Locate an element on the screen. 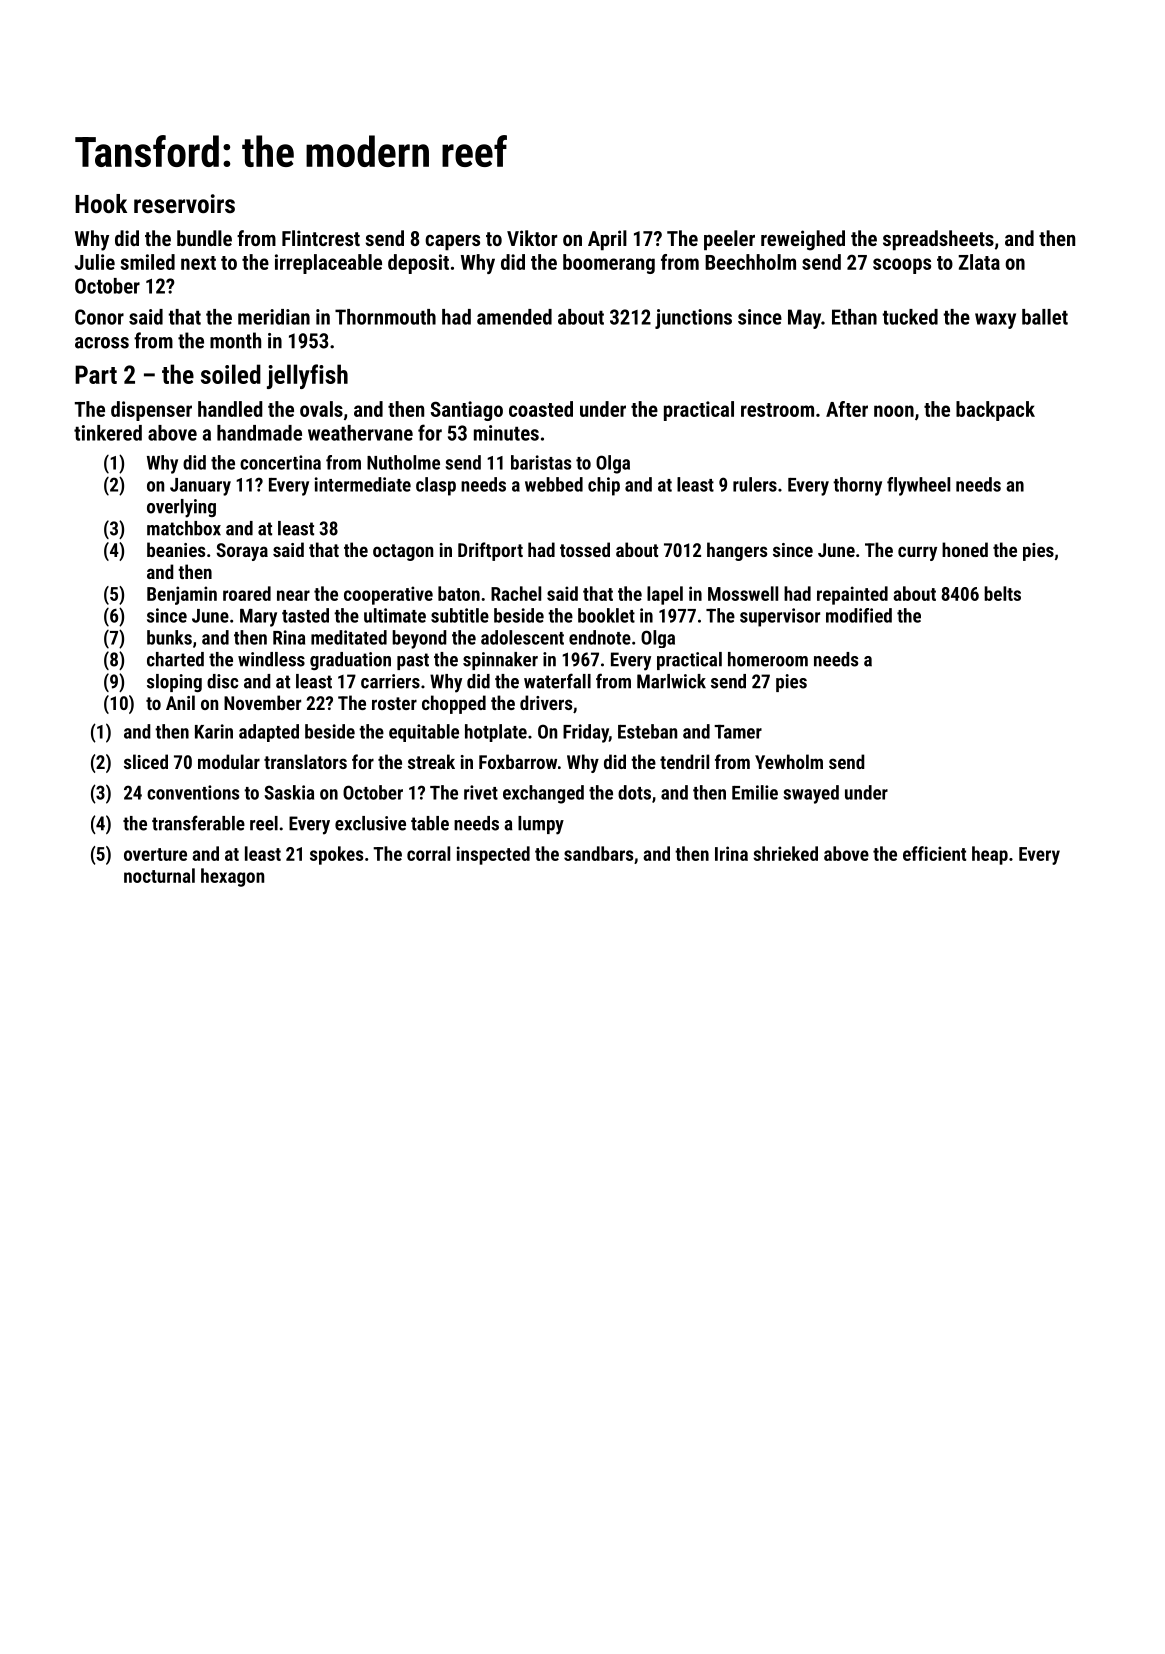  bunks is located at coordinates (169, 637).
